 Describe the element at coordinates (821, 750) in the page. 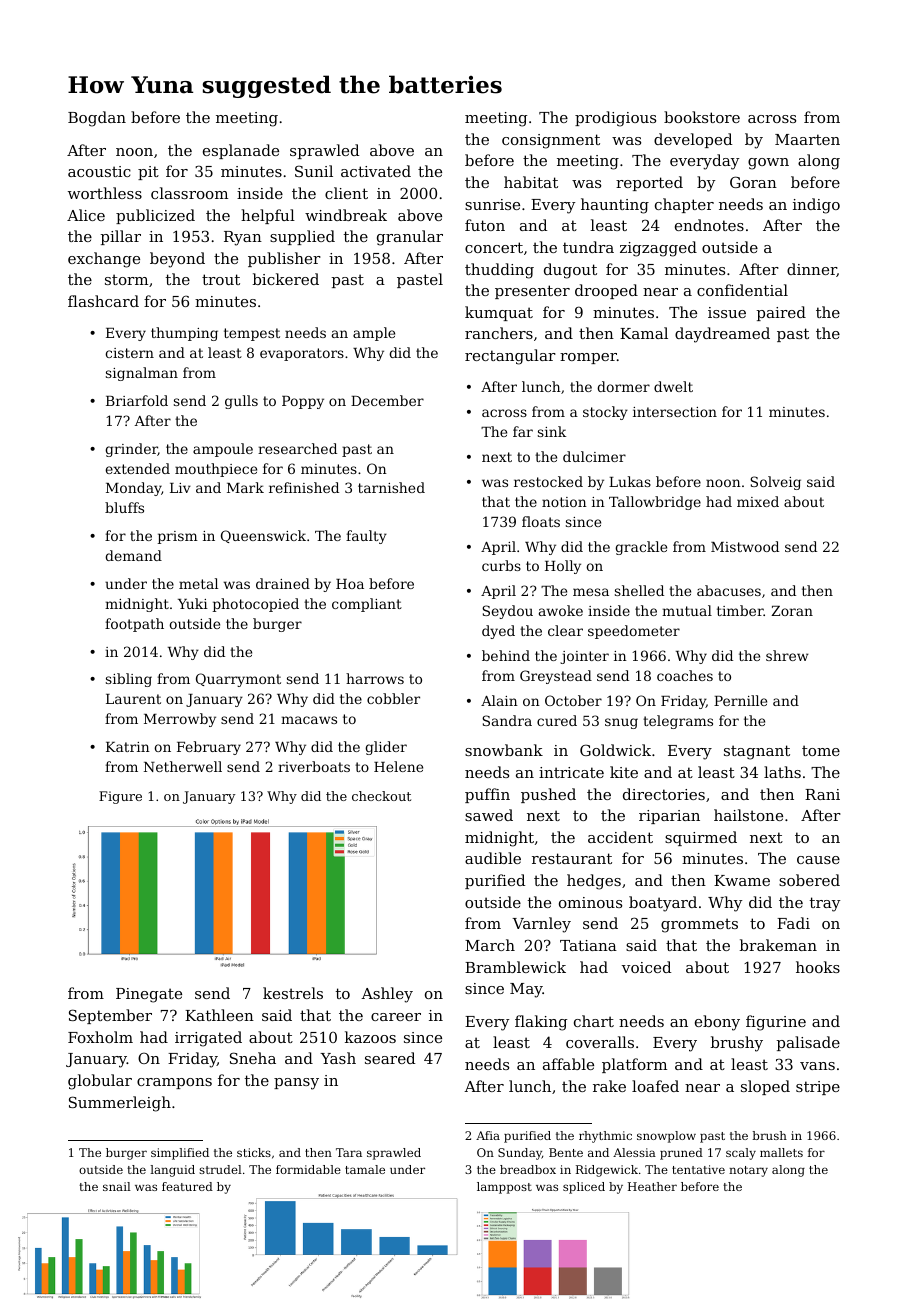

I see `tome` at that location.
